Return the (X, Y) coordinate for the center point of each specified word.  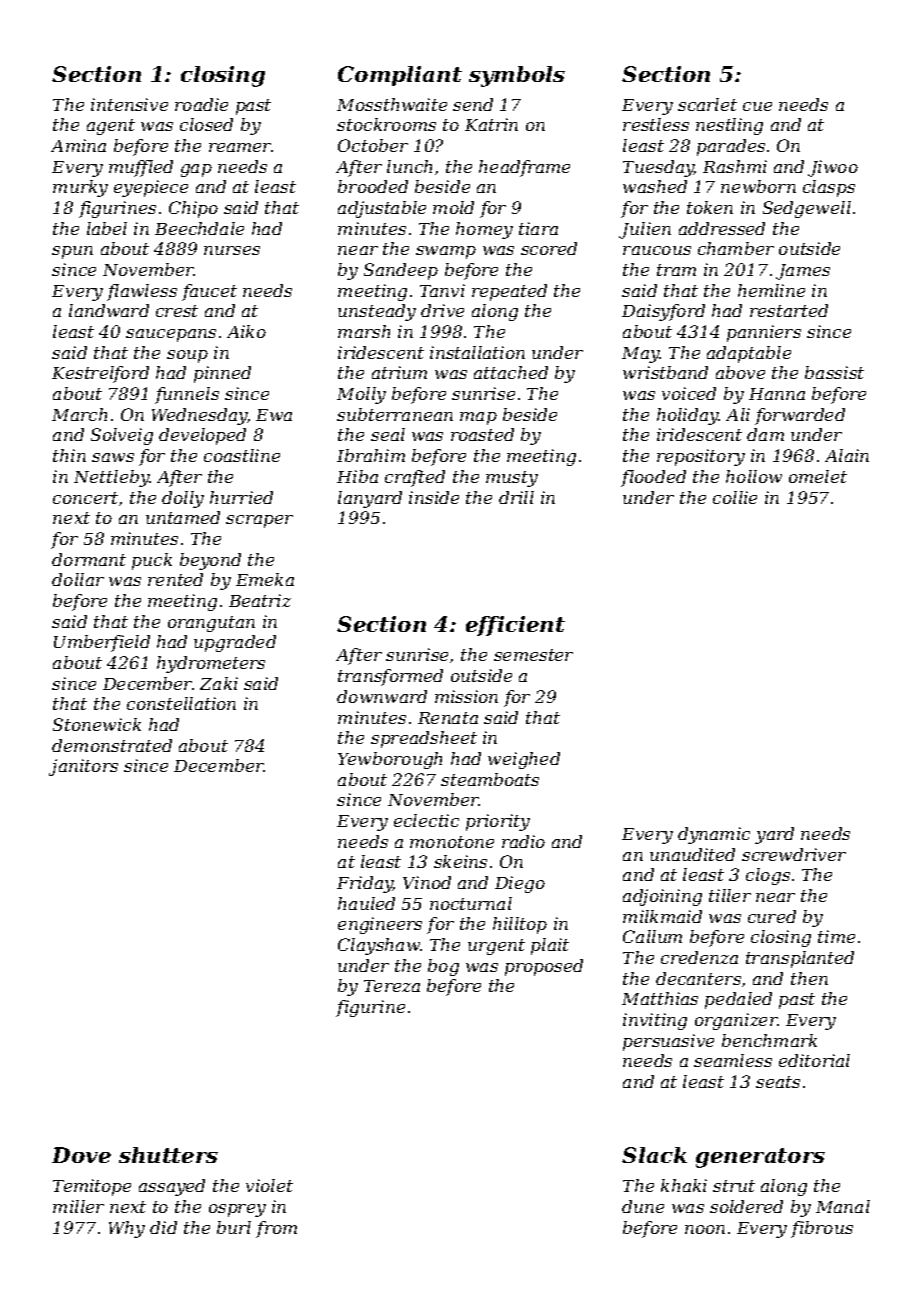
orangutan (211, 624)
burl (234, 1227)
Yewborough (390, 760)
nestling (729, 126)
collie (735, 497)
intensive (129, 104)
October (373, 145)
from (276, 1229)
